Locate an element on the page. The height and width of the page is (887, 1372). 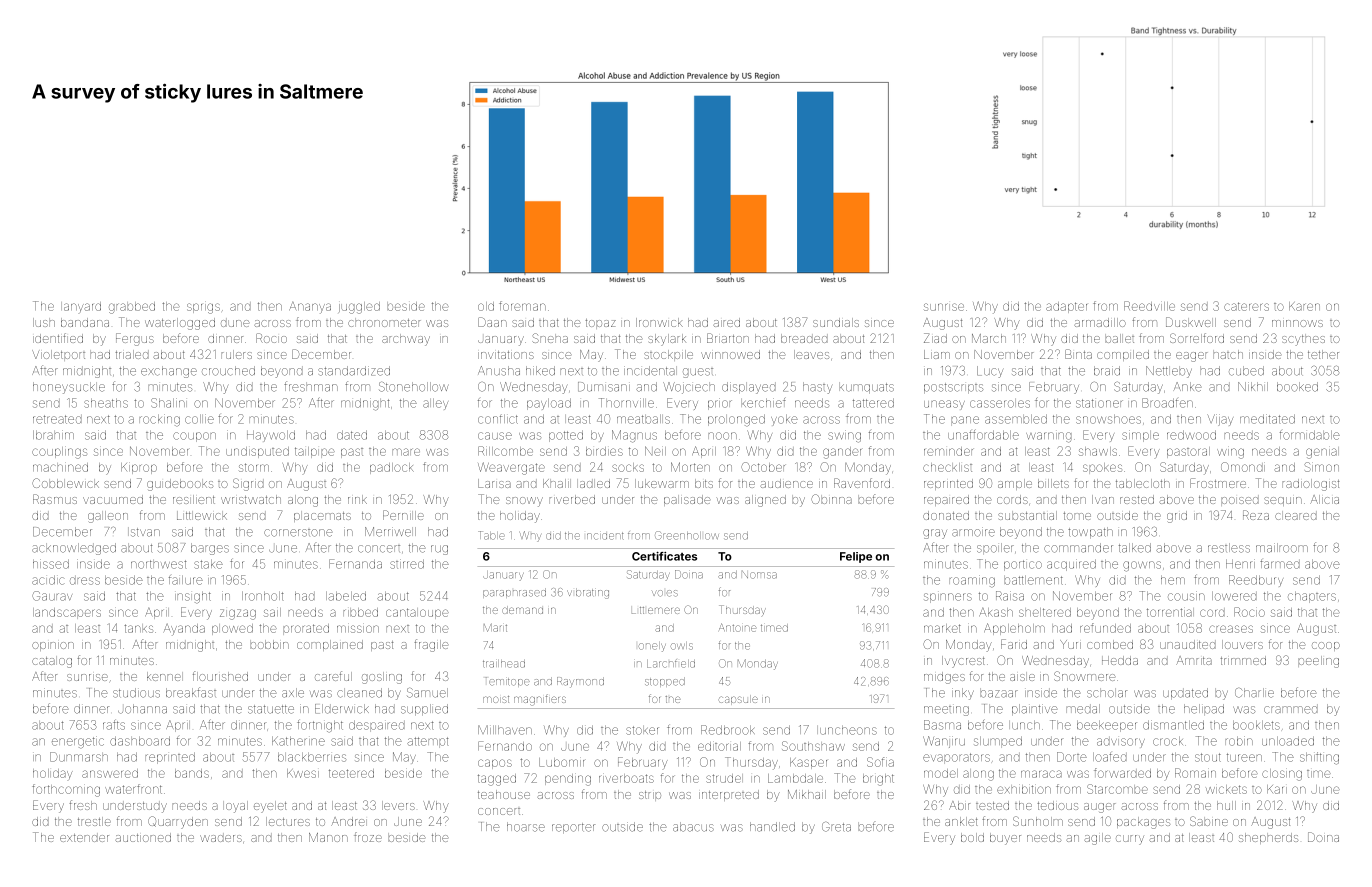
acknowledged is located at coordinates (74, 549).
